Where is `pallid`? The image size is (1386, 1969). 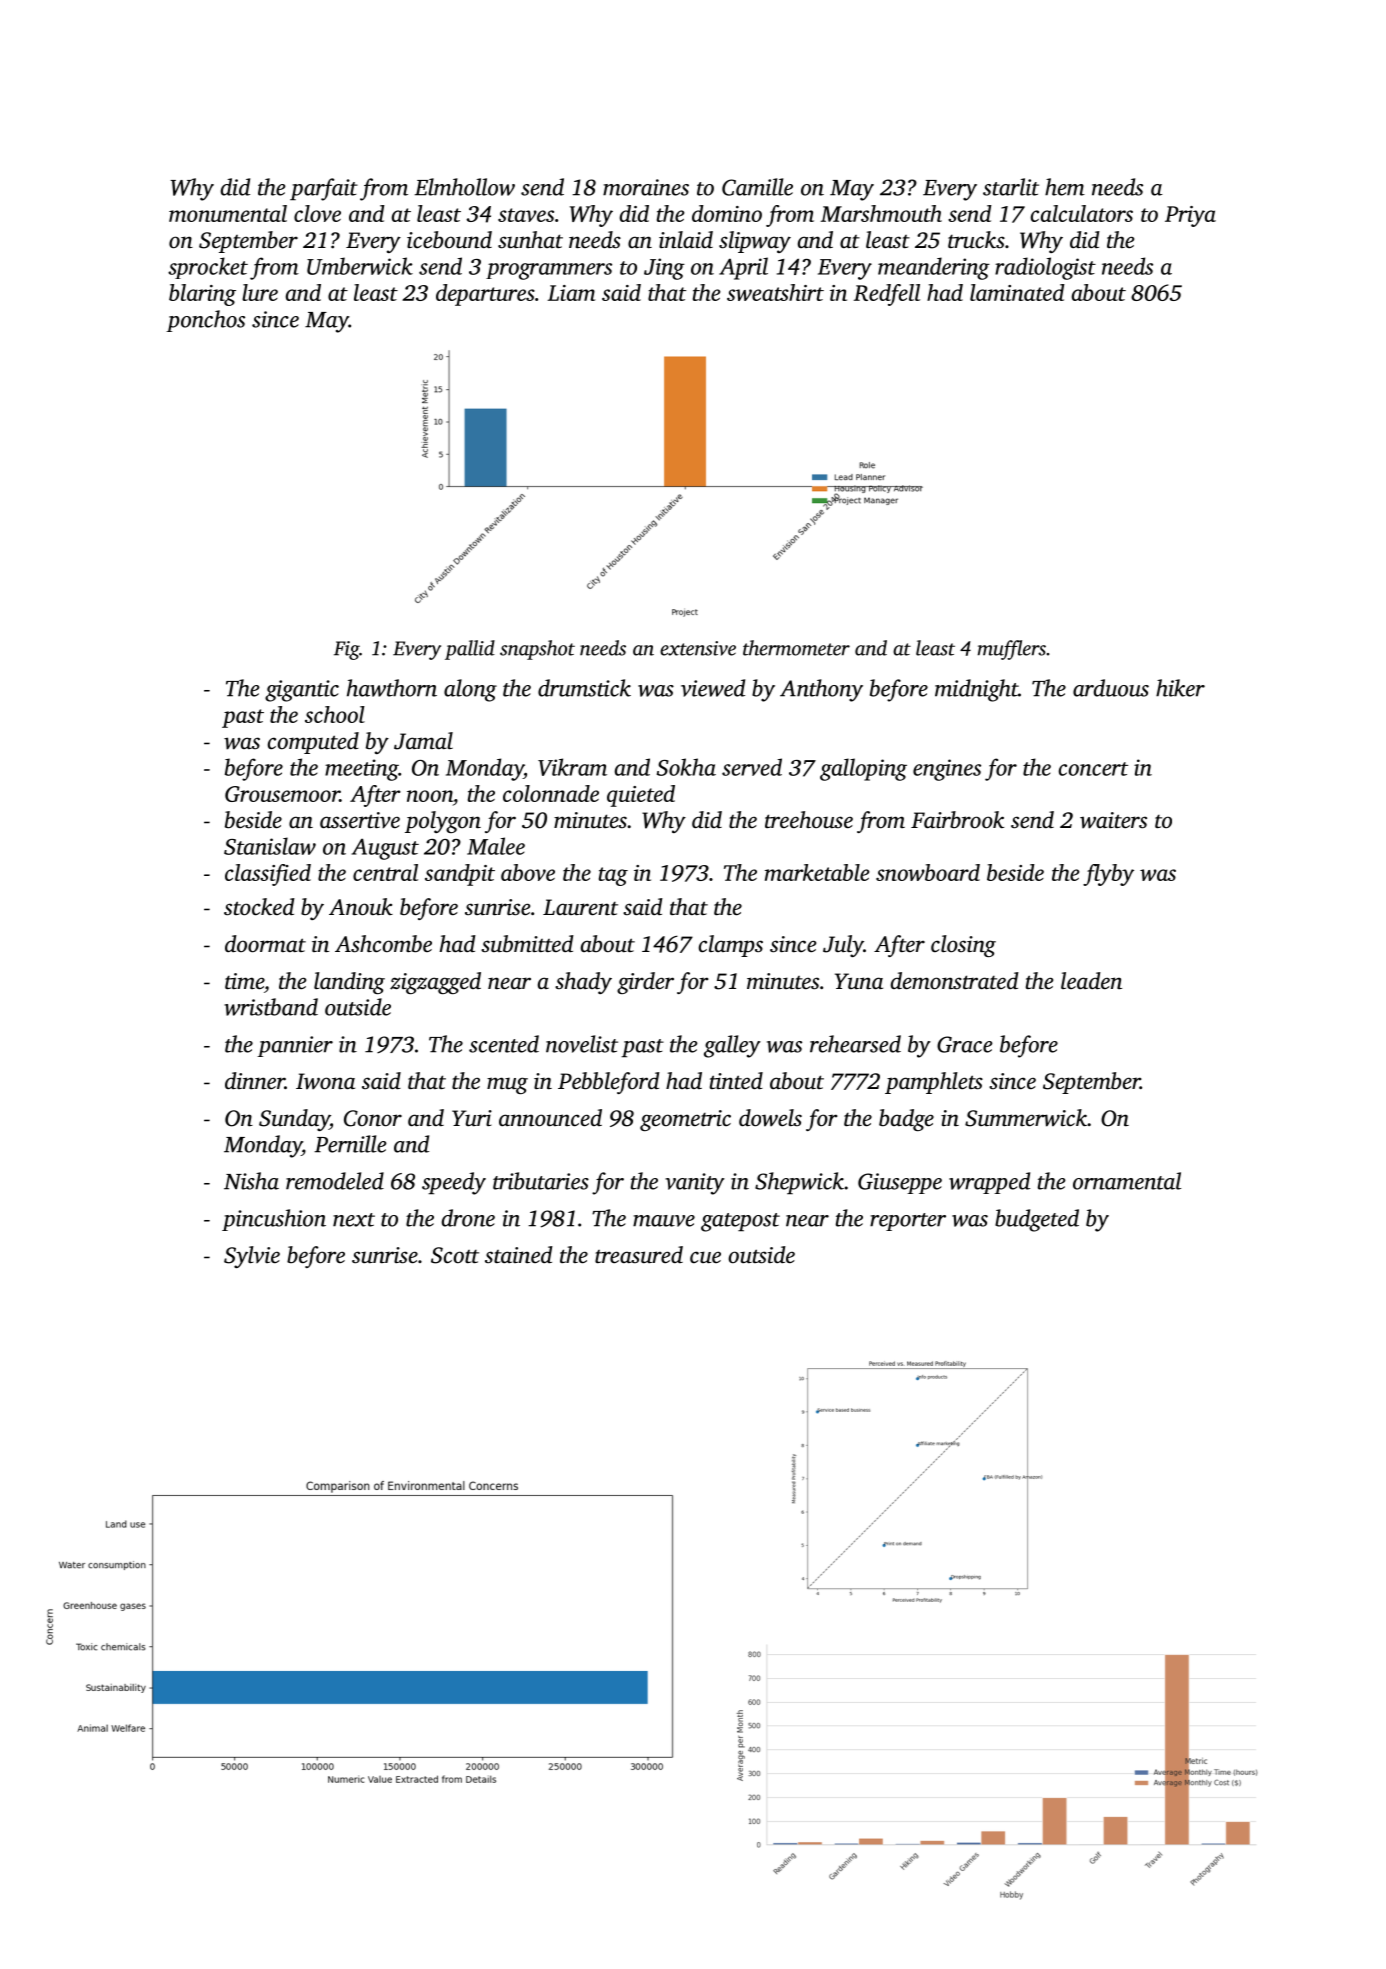
pallid is located at coordinates (470, 650).
